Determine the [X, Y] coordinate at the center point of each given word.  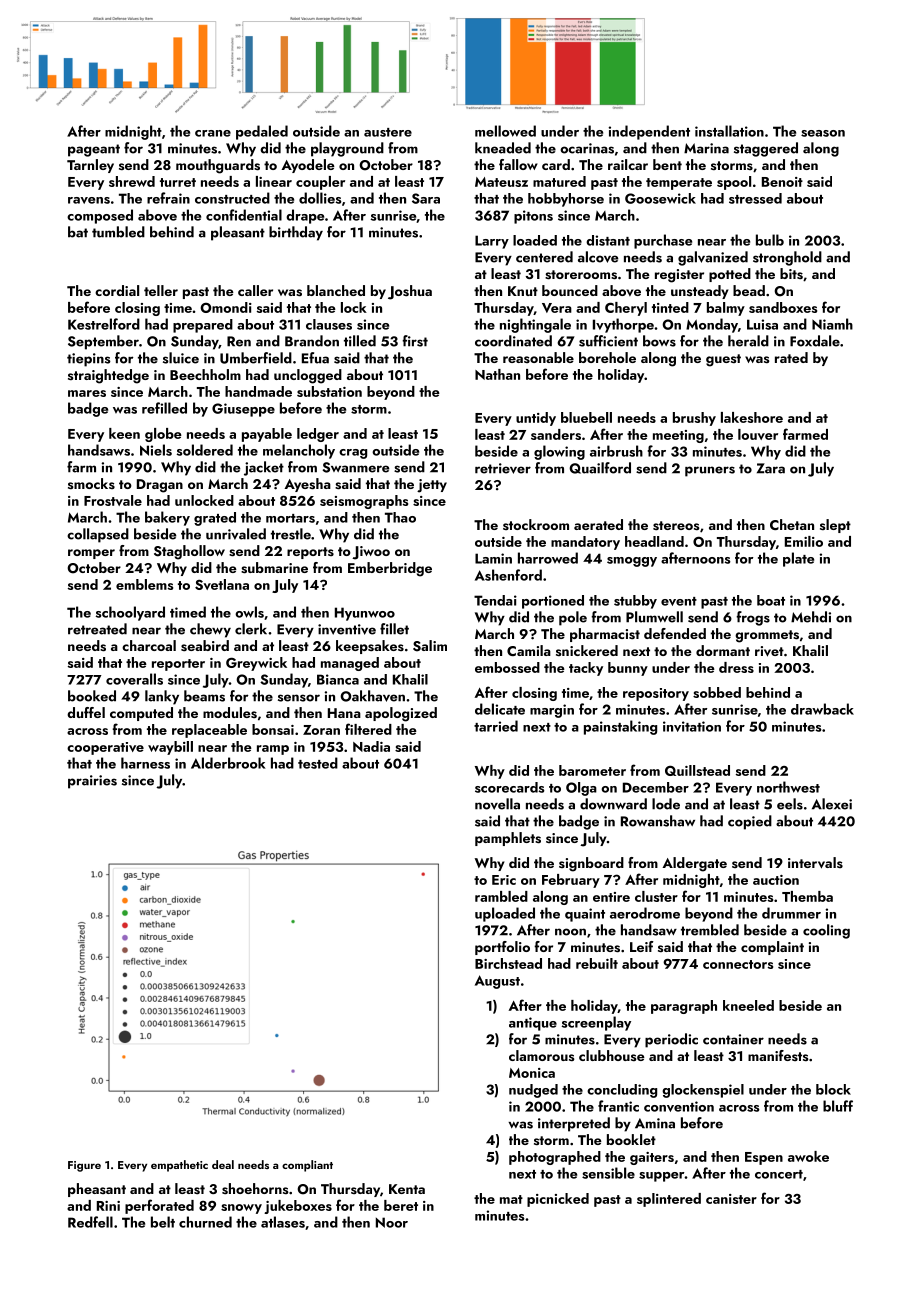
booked [92, 696]
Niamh [832, 324]
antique [533, 1024]
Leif [642, 946]
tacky [586, 669]
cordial [117, 290]
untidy [536, 419]
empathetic [179, 1166]
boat [771, 600]
